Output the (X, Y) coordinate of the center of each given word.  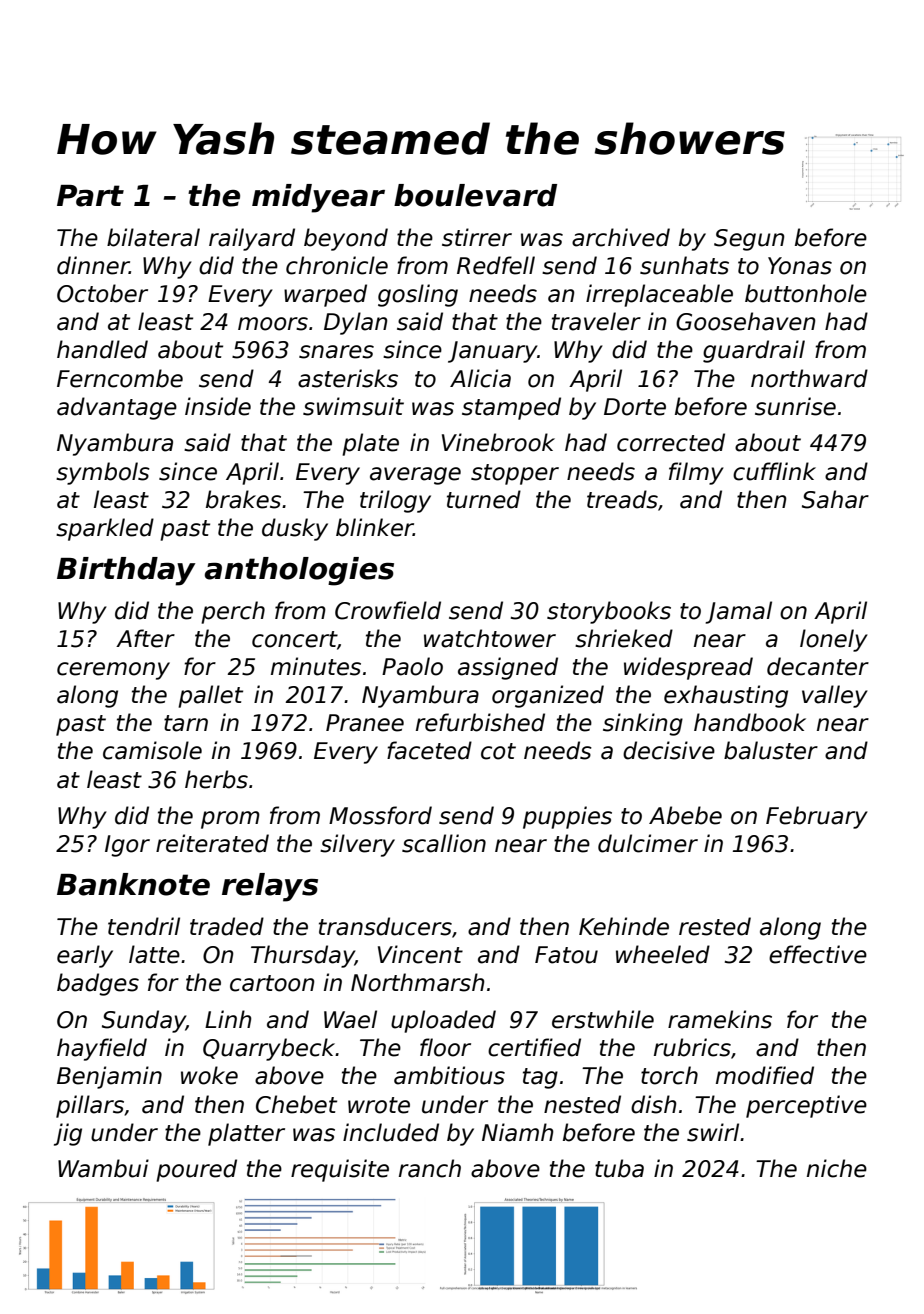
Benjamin (109, 1077)
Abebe (685, 815)
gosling (418, 295)
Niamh (518, 1132)
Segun (749, 240)
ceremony (113, 671)
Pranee (365, 723)
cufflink (774, 471)
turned (484, 499)
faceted (429, 750)
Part (90, 196)
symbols (103, 473)
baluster (771, 750)
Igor (127, 846)
